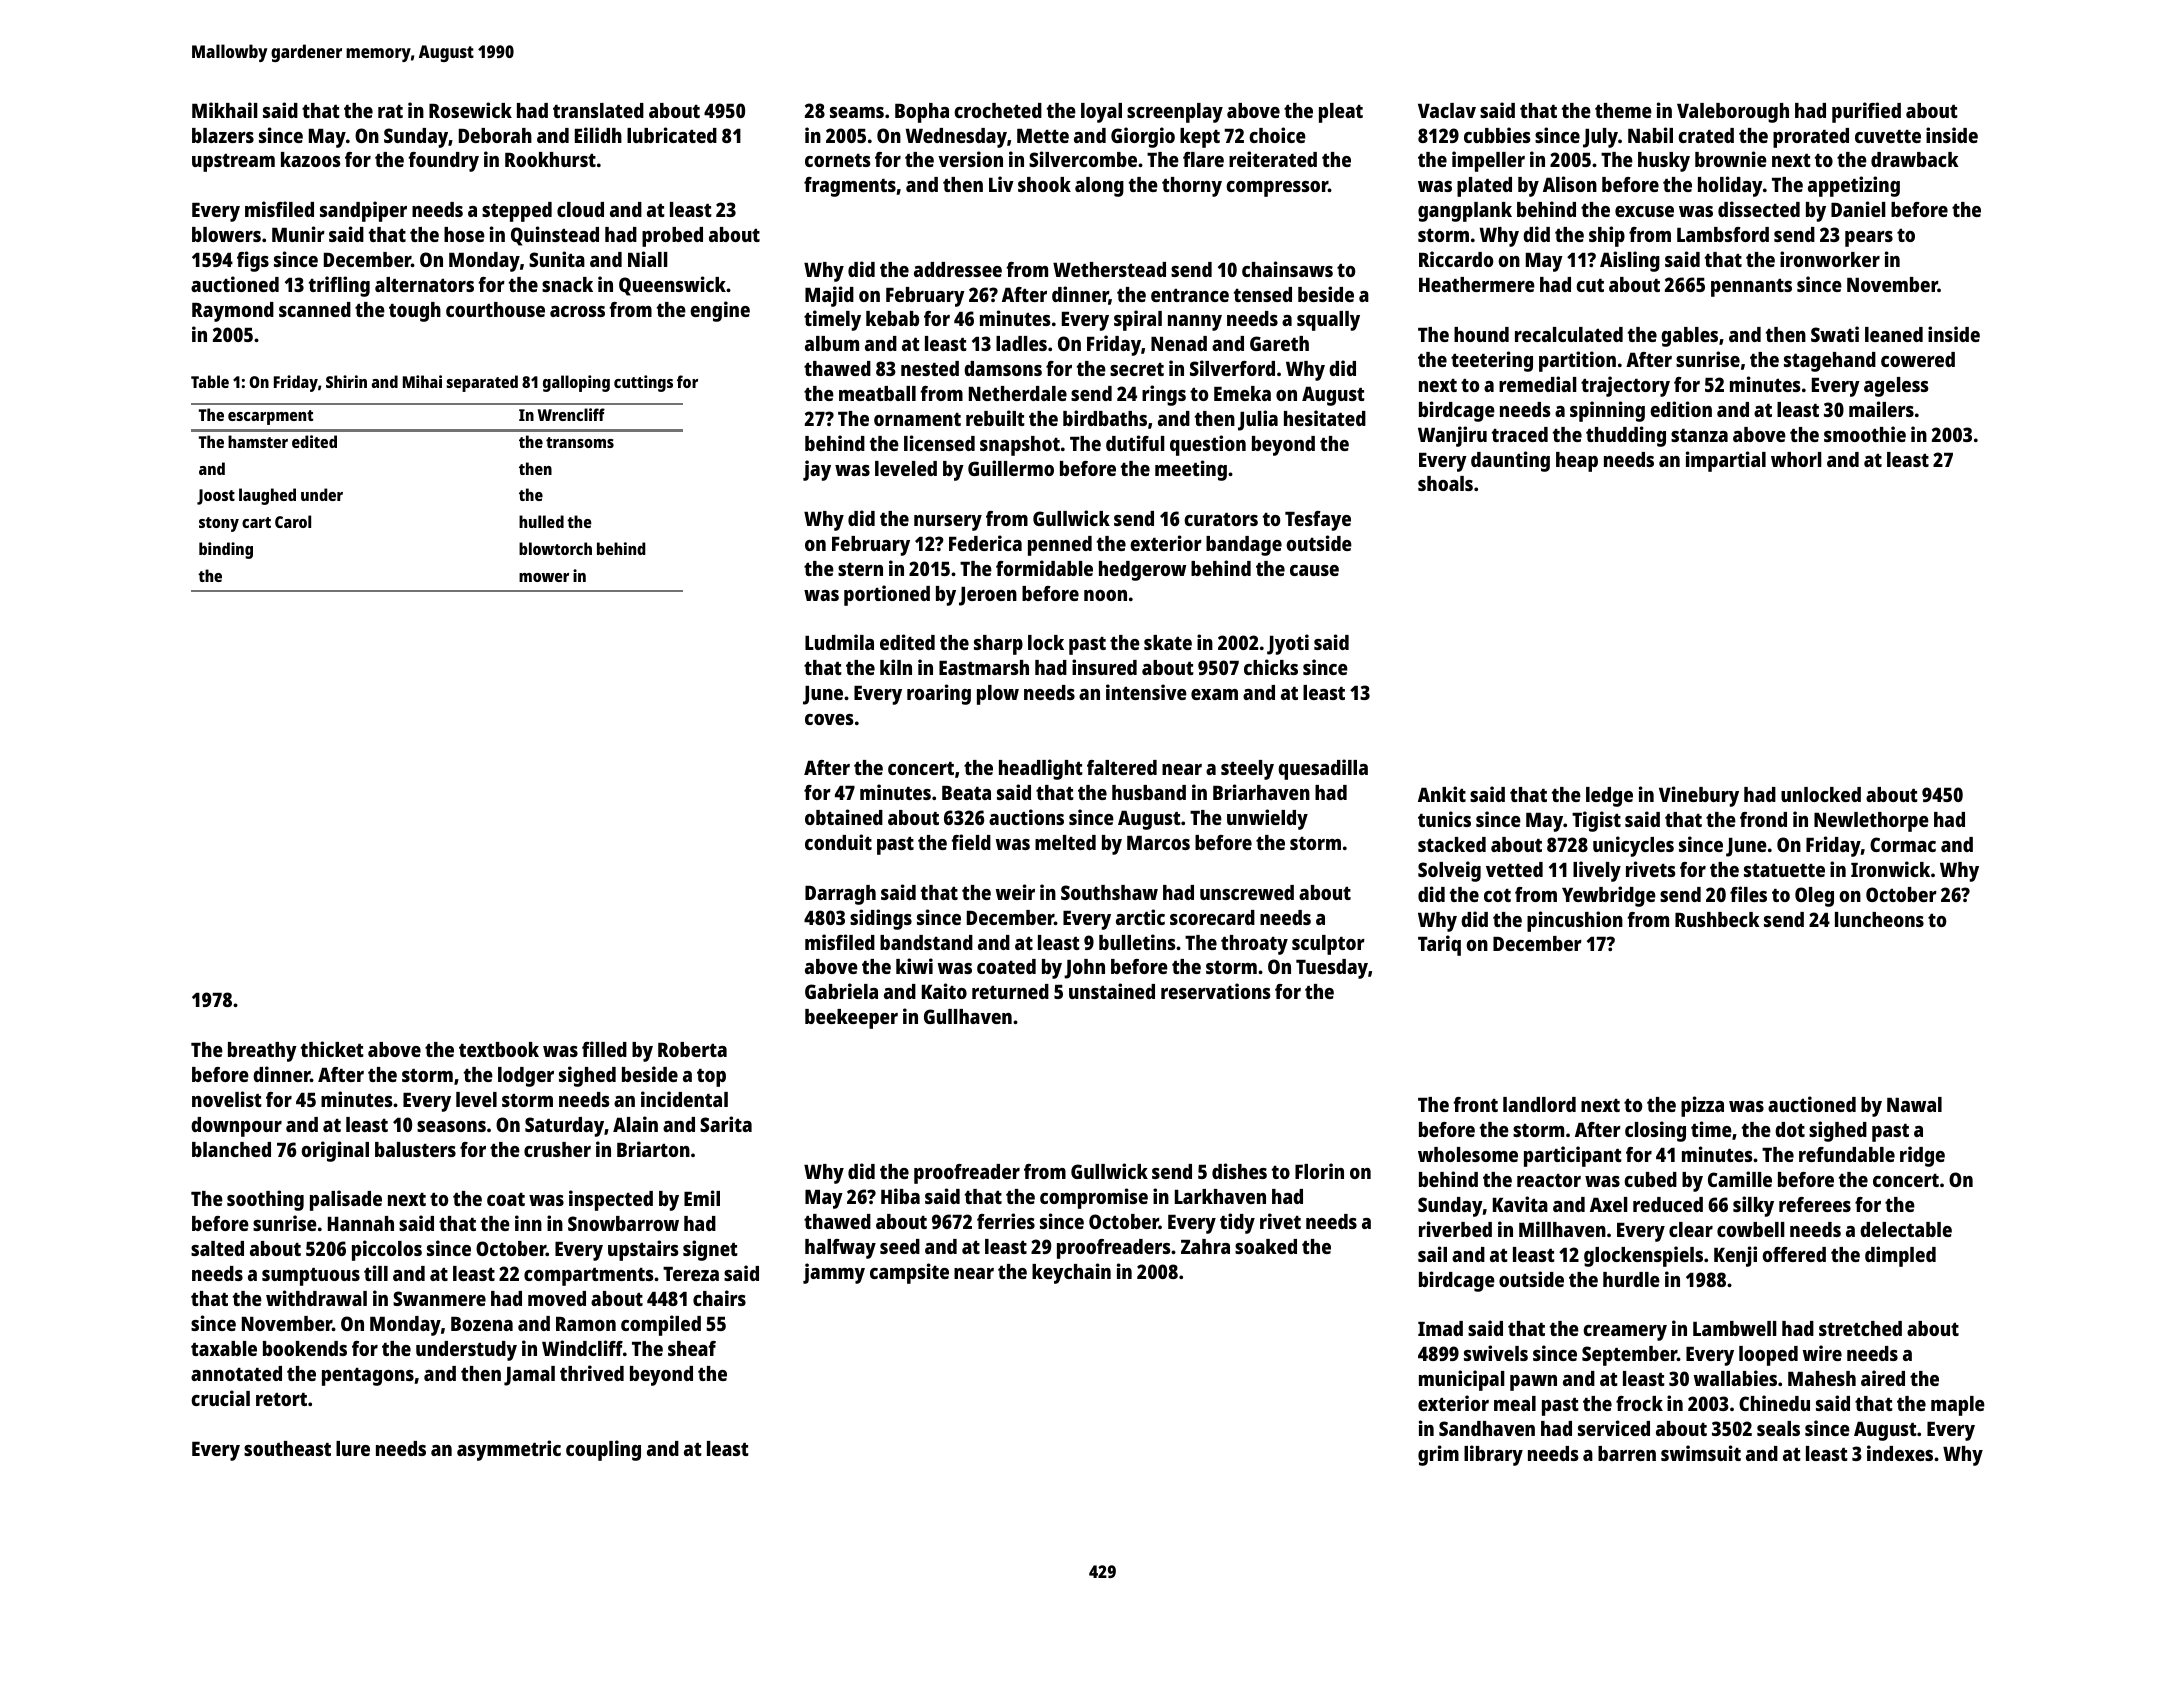 The width and height of the page is (2178, 1683). I want to click on crocheted, so click(998, 110).
